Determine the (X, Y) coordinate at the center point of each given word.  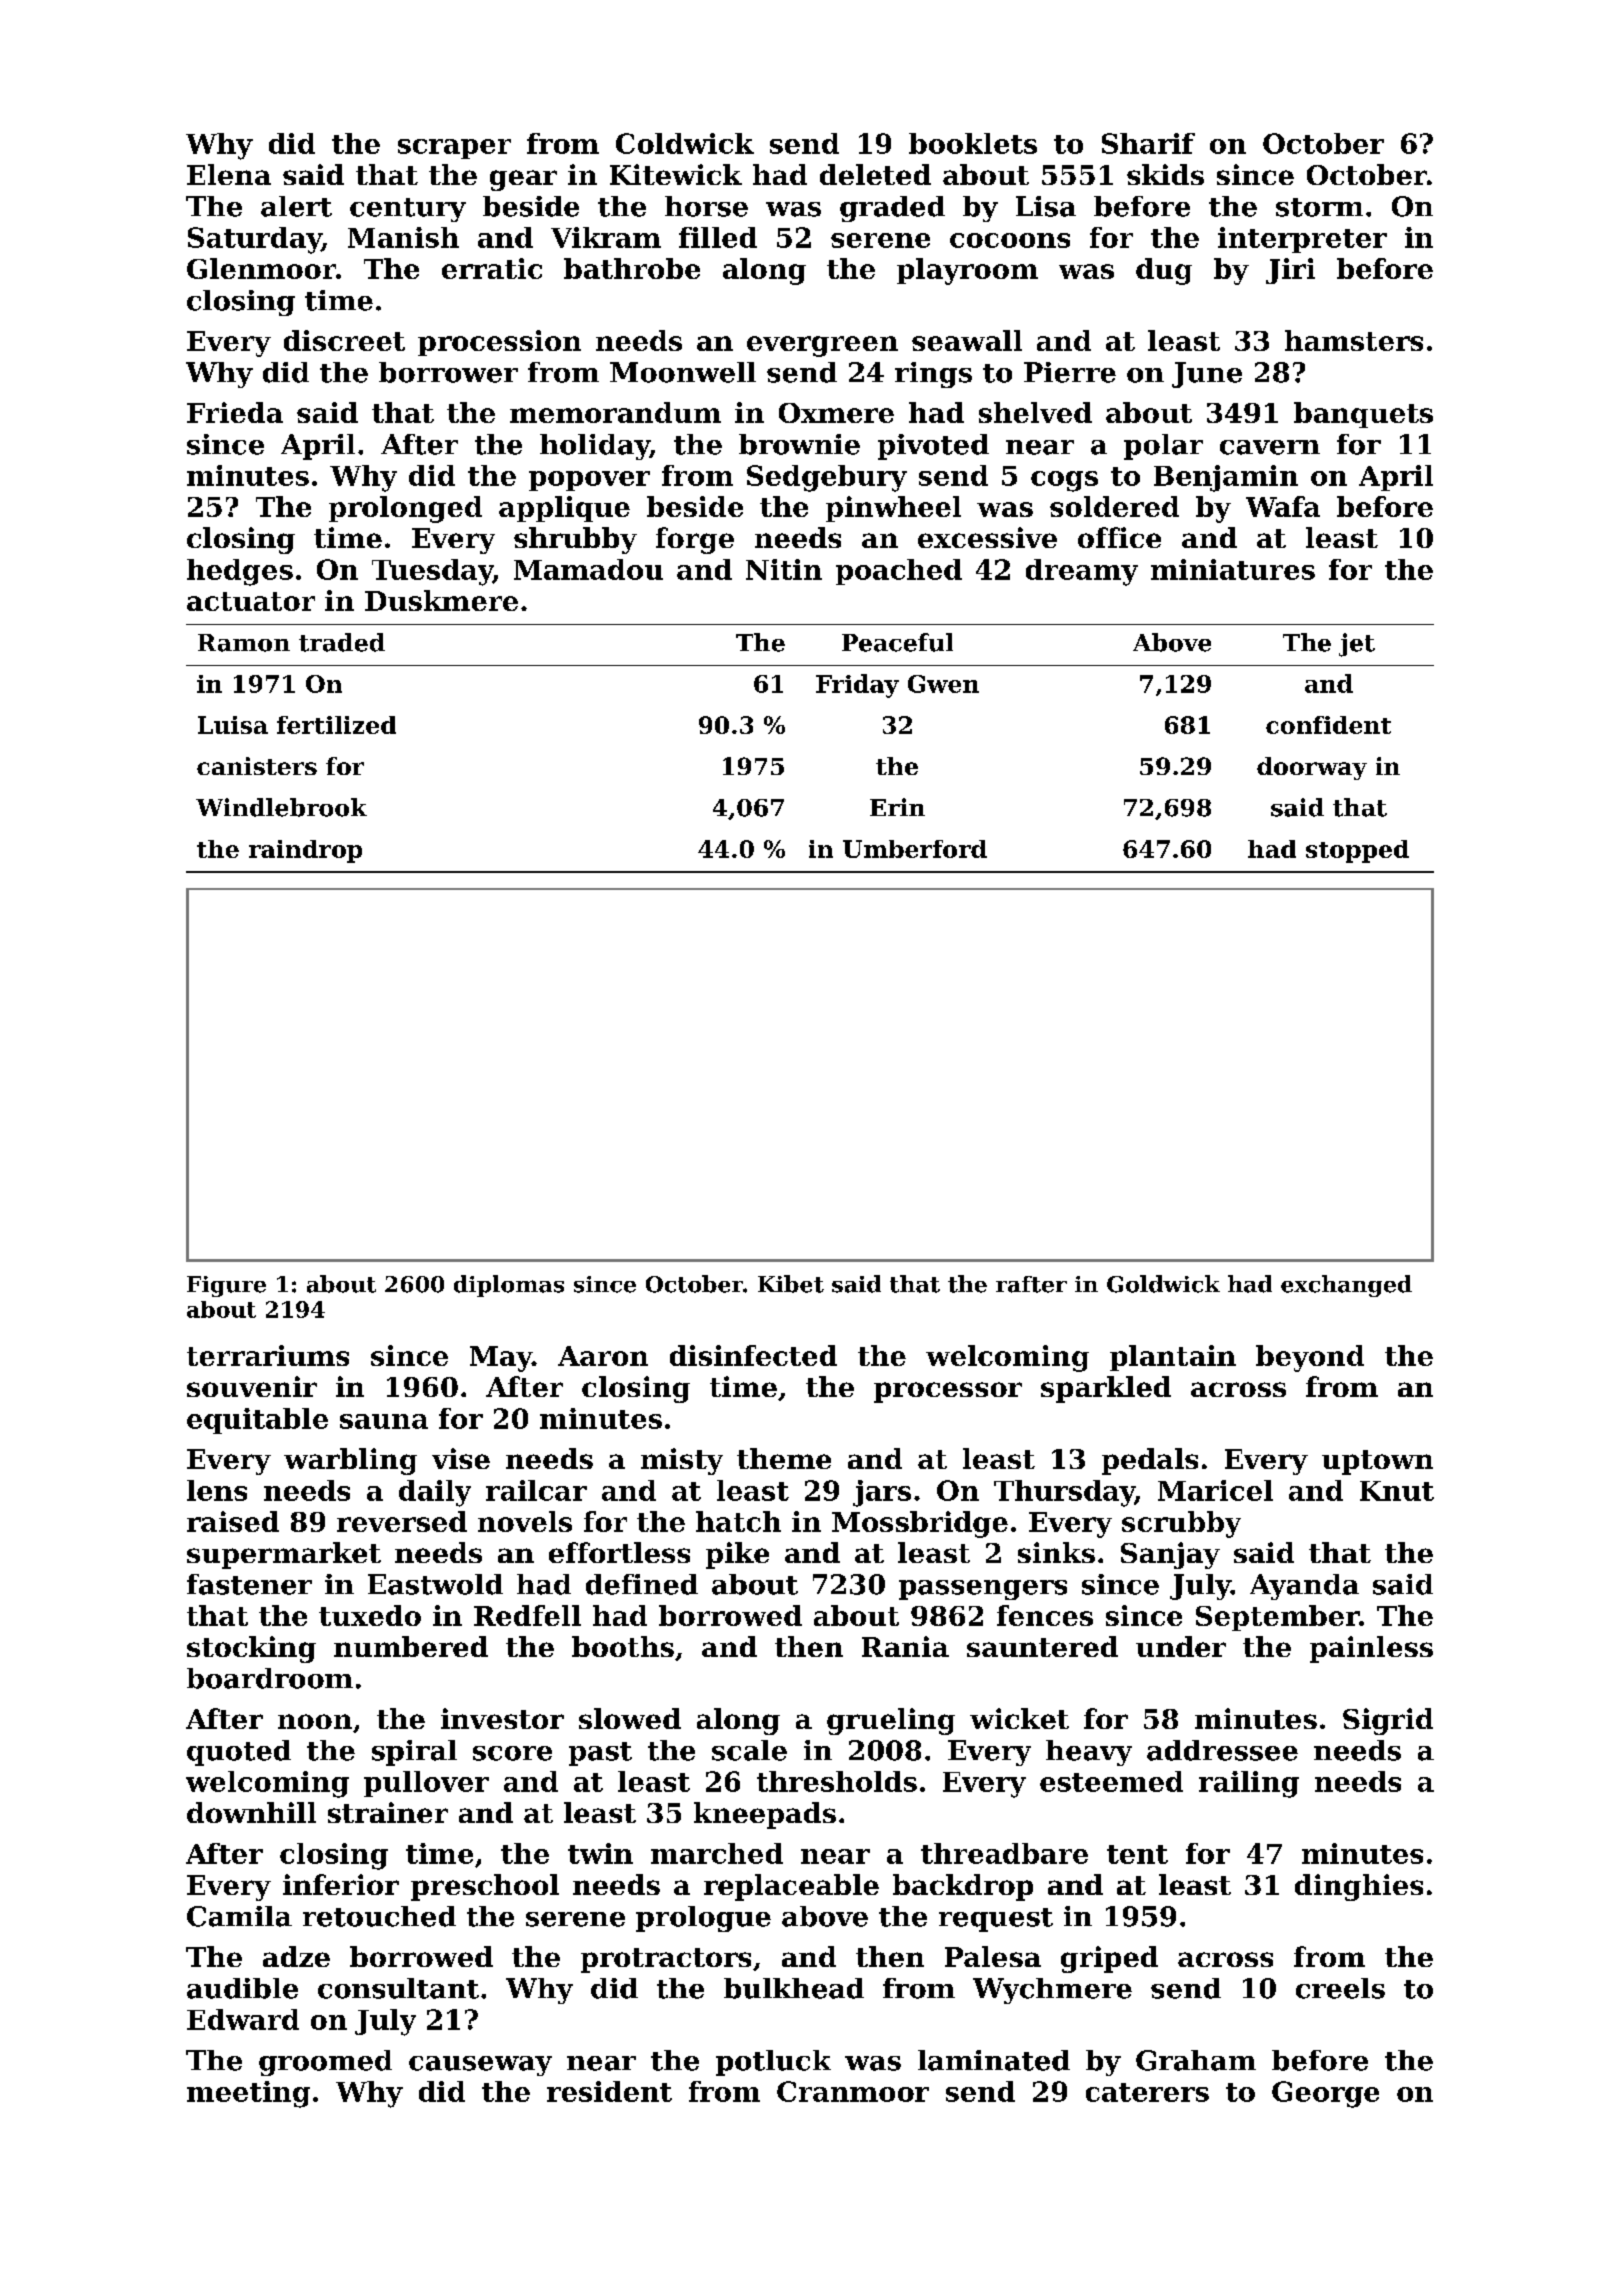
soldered (1114, 506)
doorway (1312, 768)
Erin (897, 807)
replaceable (791, 1887)
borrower (448, 372)
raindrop (305, 851)
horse (706, 206)
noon (315, 1721)
